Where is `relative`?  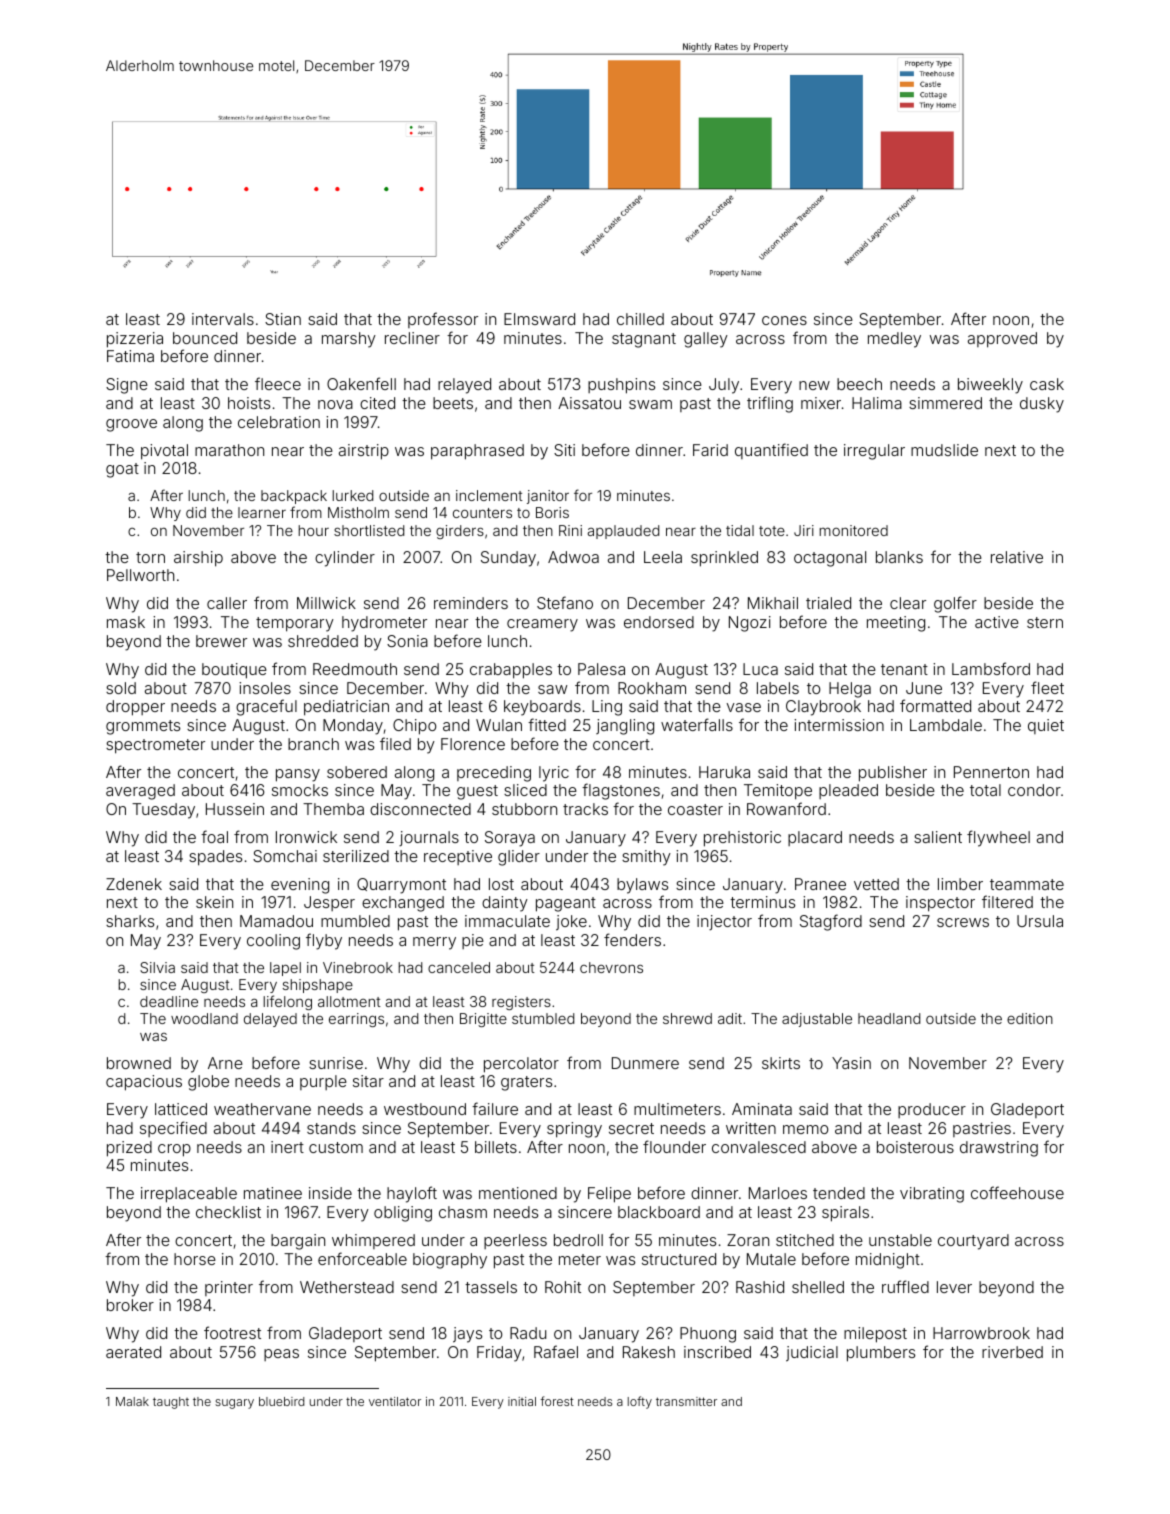
relative is located at coordinates (1017, 557).
